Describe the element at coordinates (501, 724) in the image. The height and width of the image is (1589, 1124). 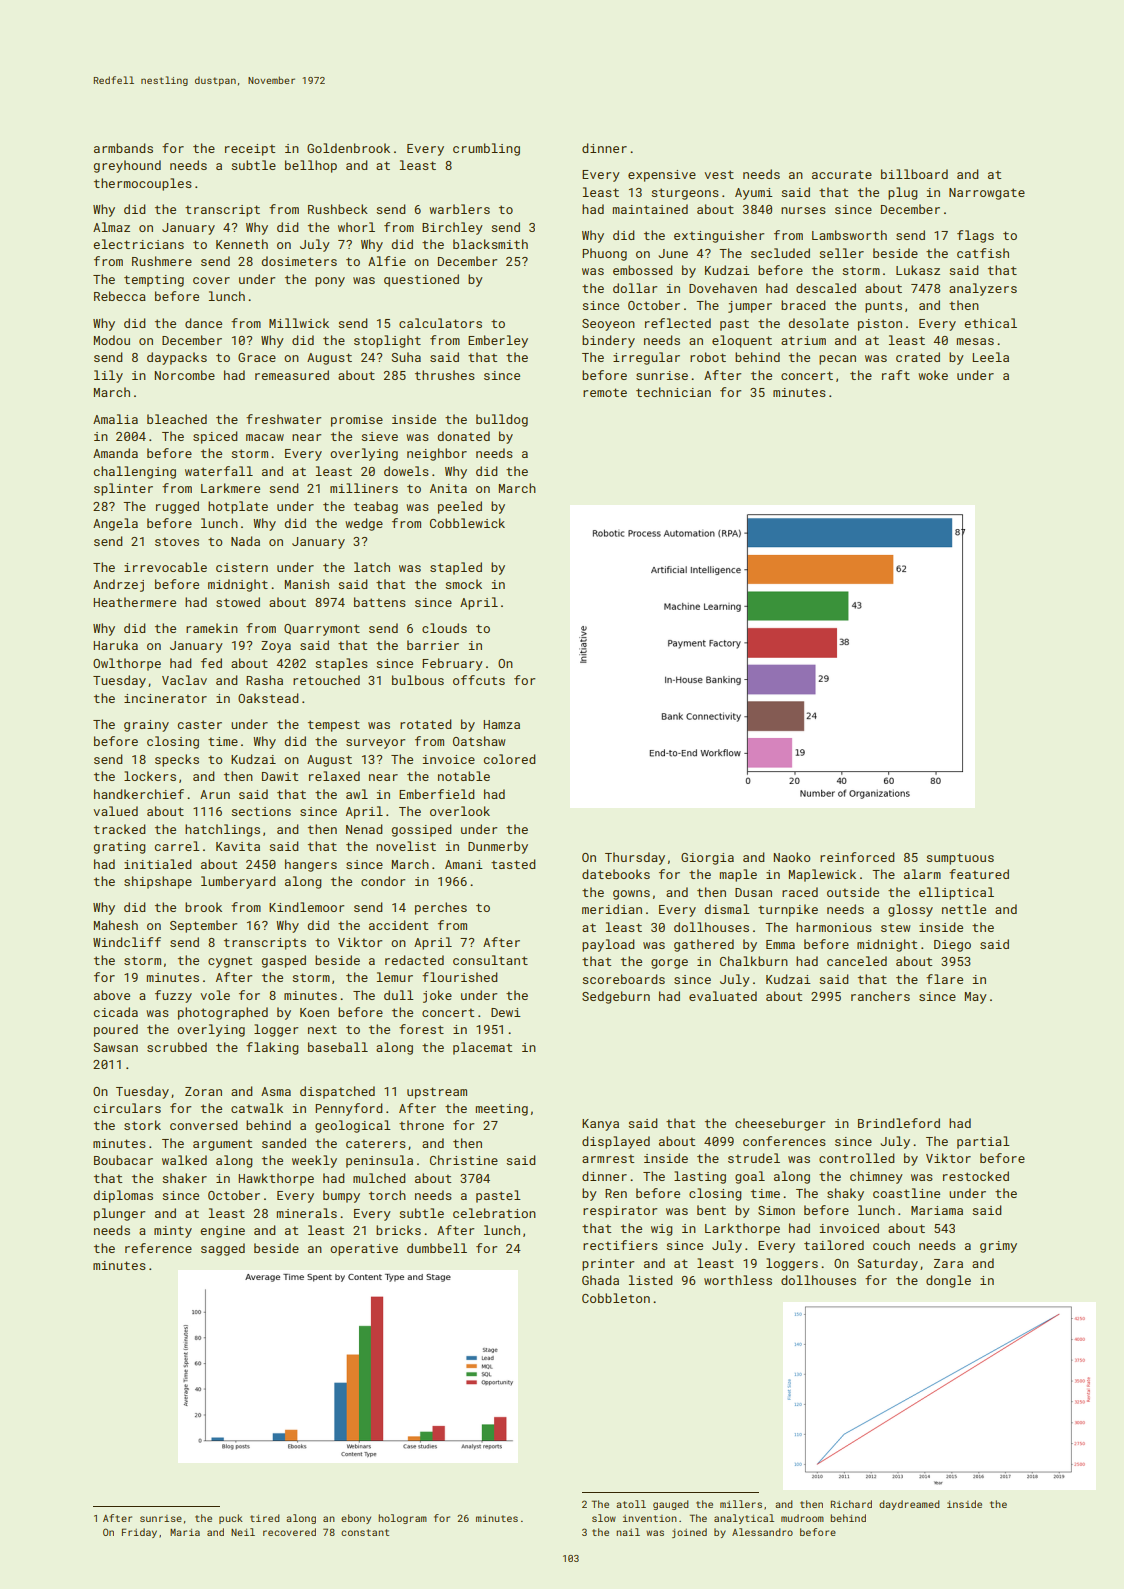
I see `Hamza` at that location.
